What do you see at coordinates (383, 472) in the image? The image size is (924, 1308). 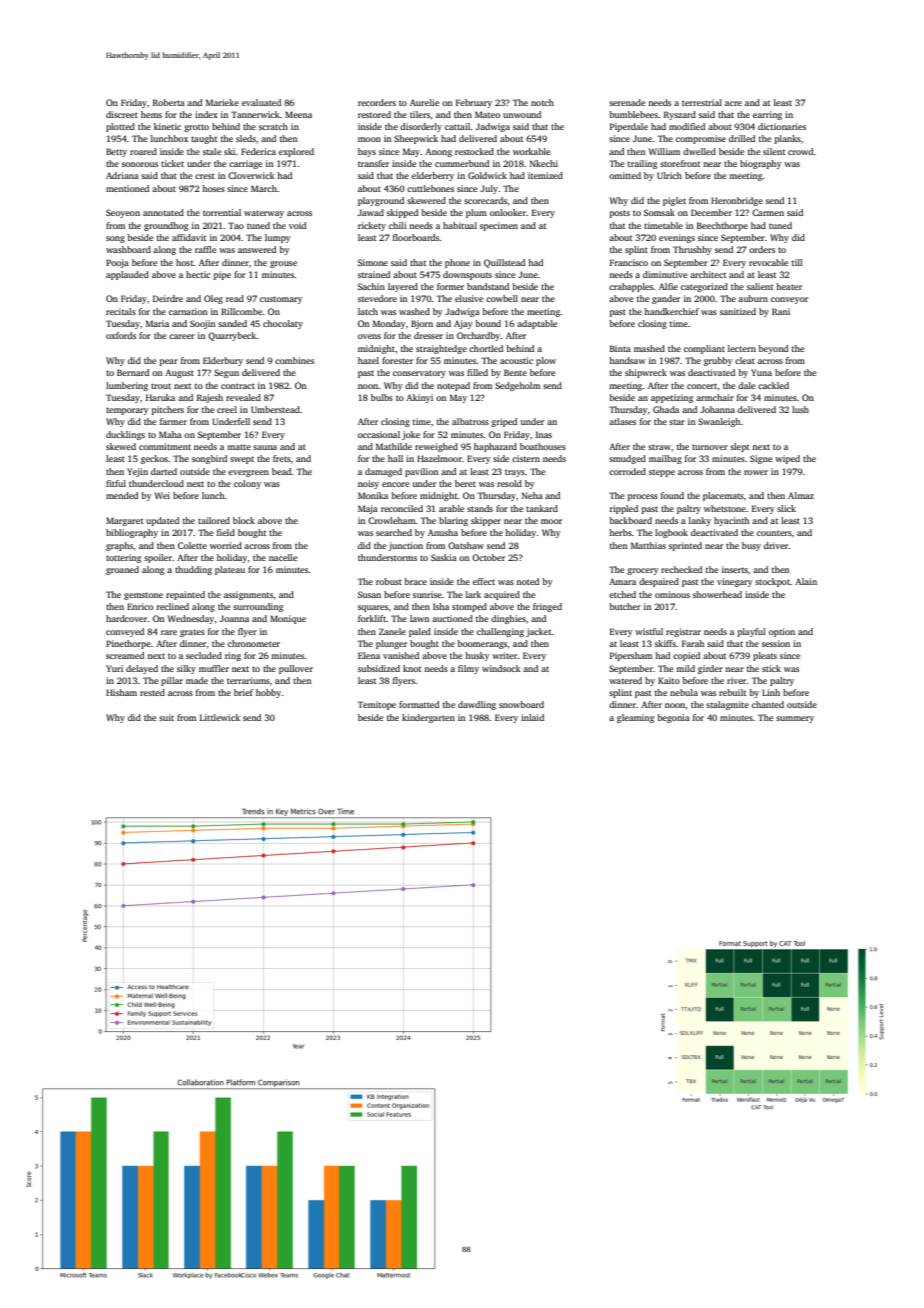 I see `damaged` at bounding box center [383, 472].
